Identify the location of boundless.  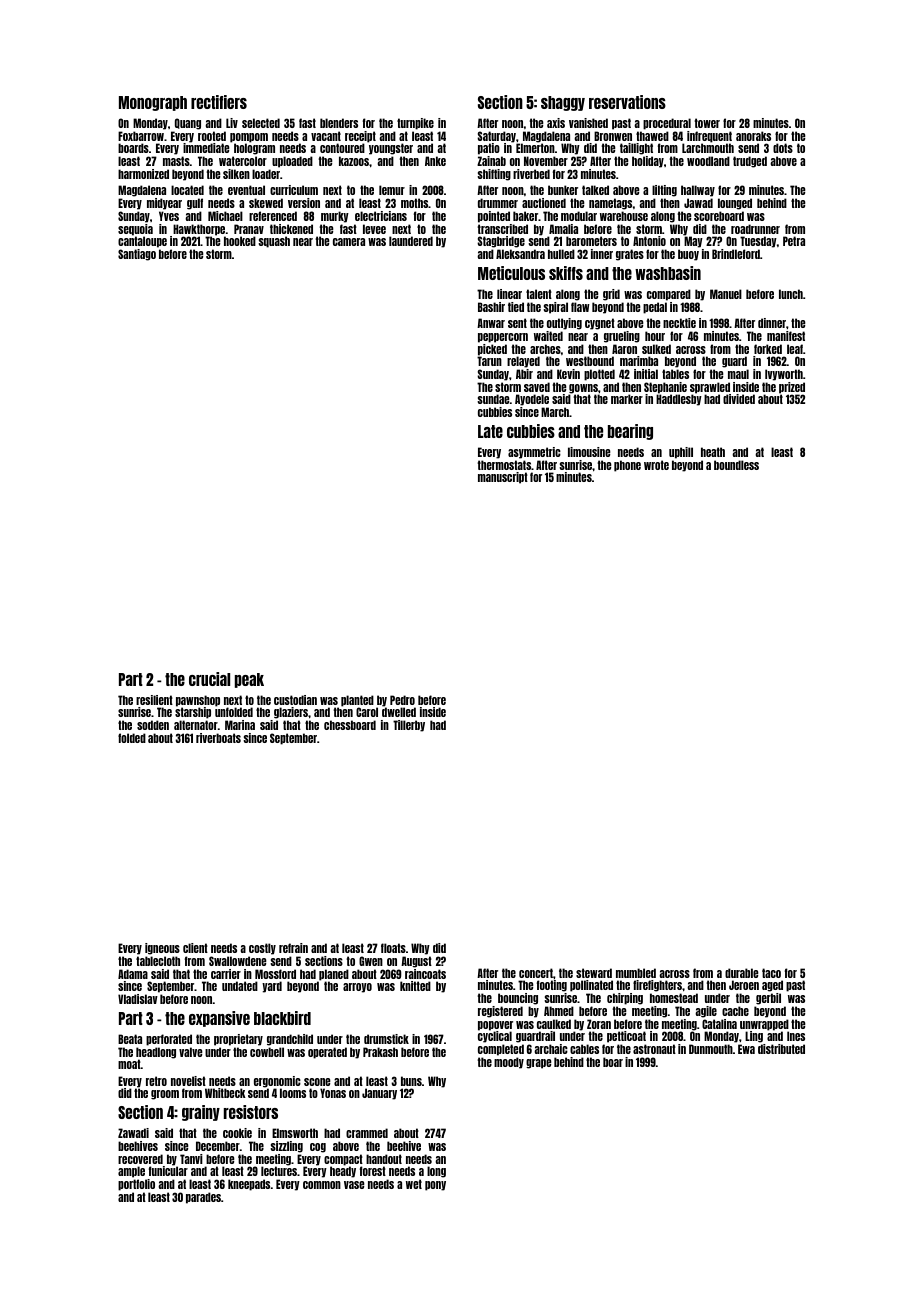
(736, 465).
